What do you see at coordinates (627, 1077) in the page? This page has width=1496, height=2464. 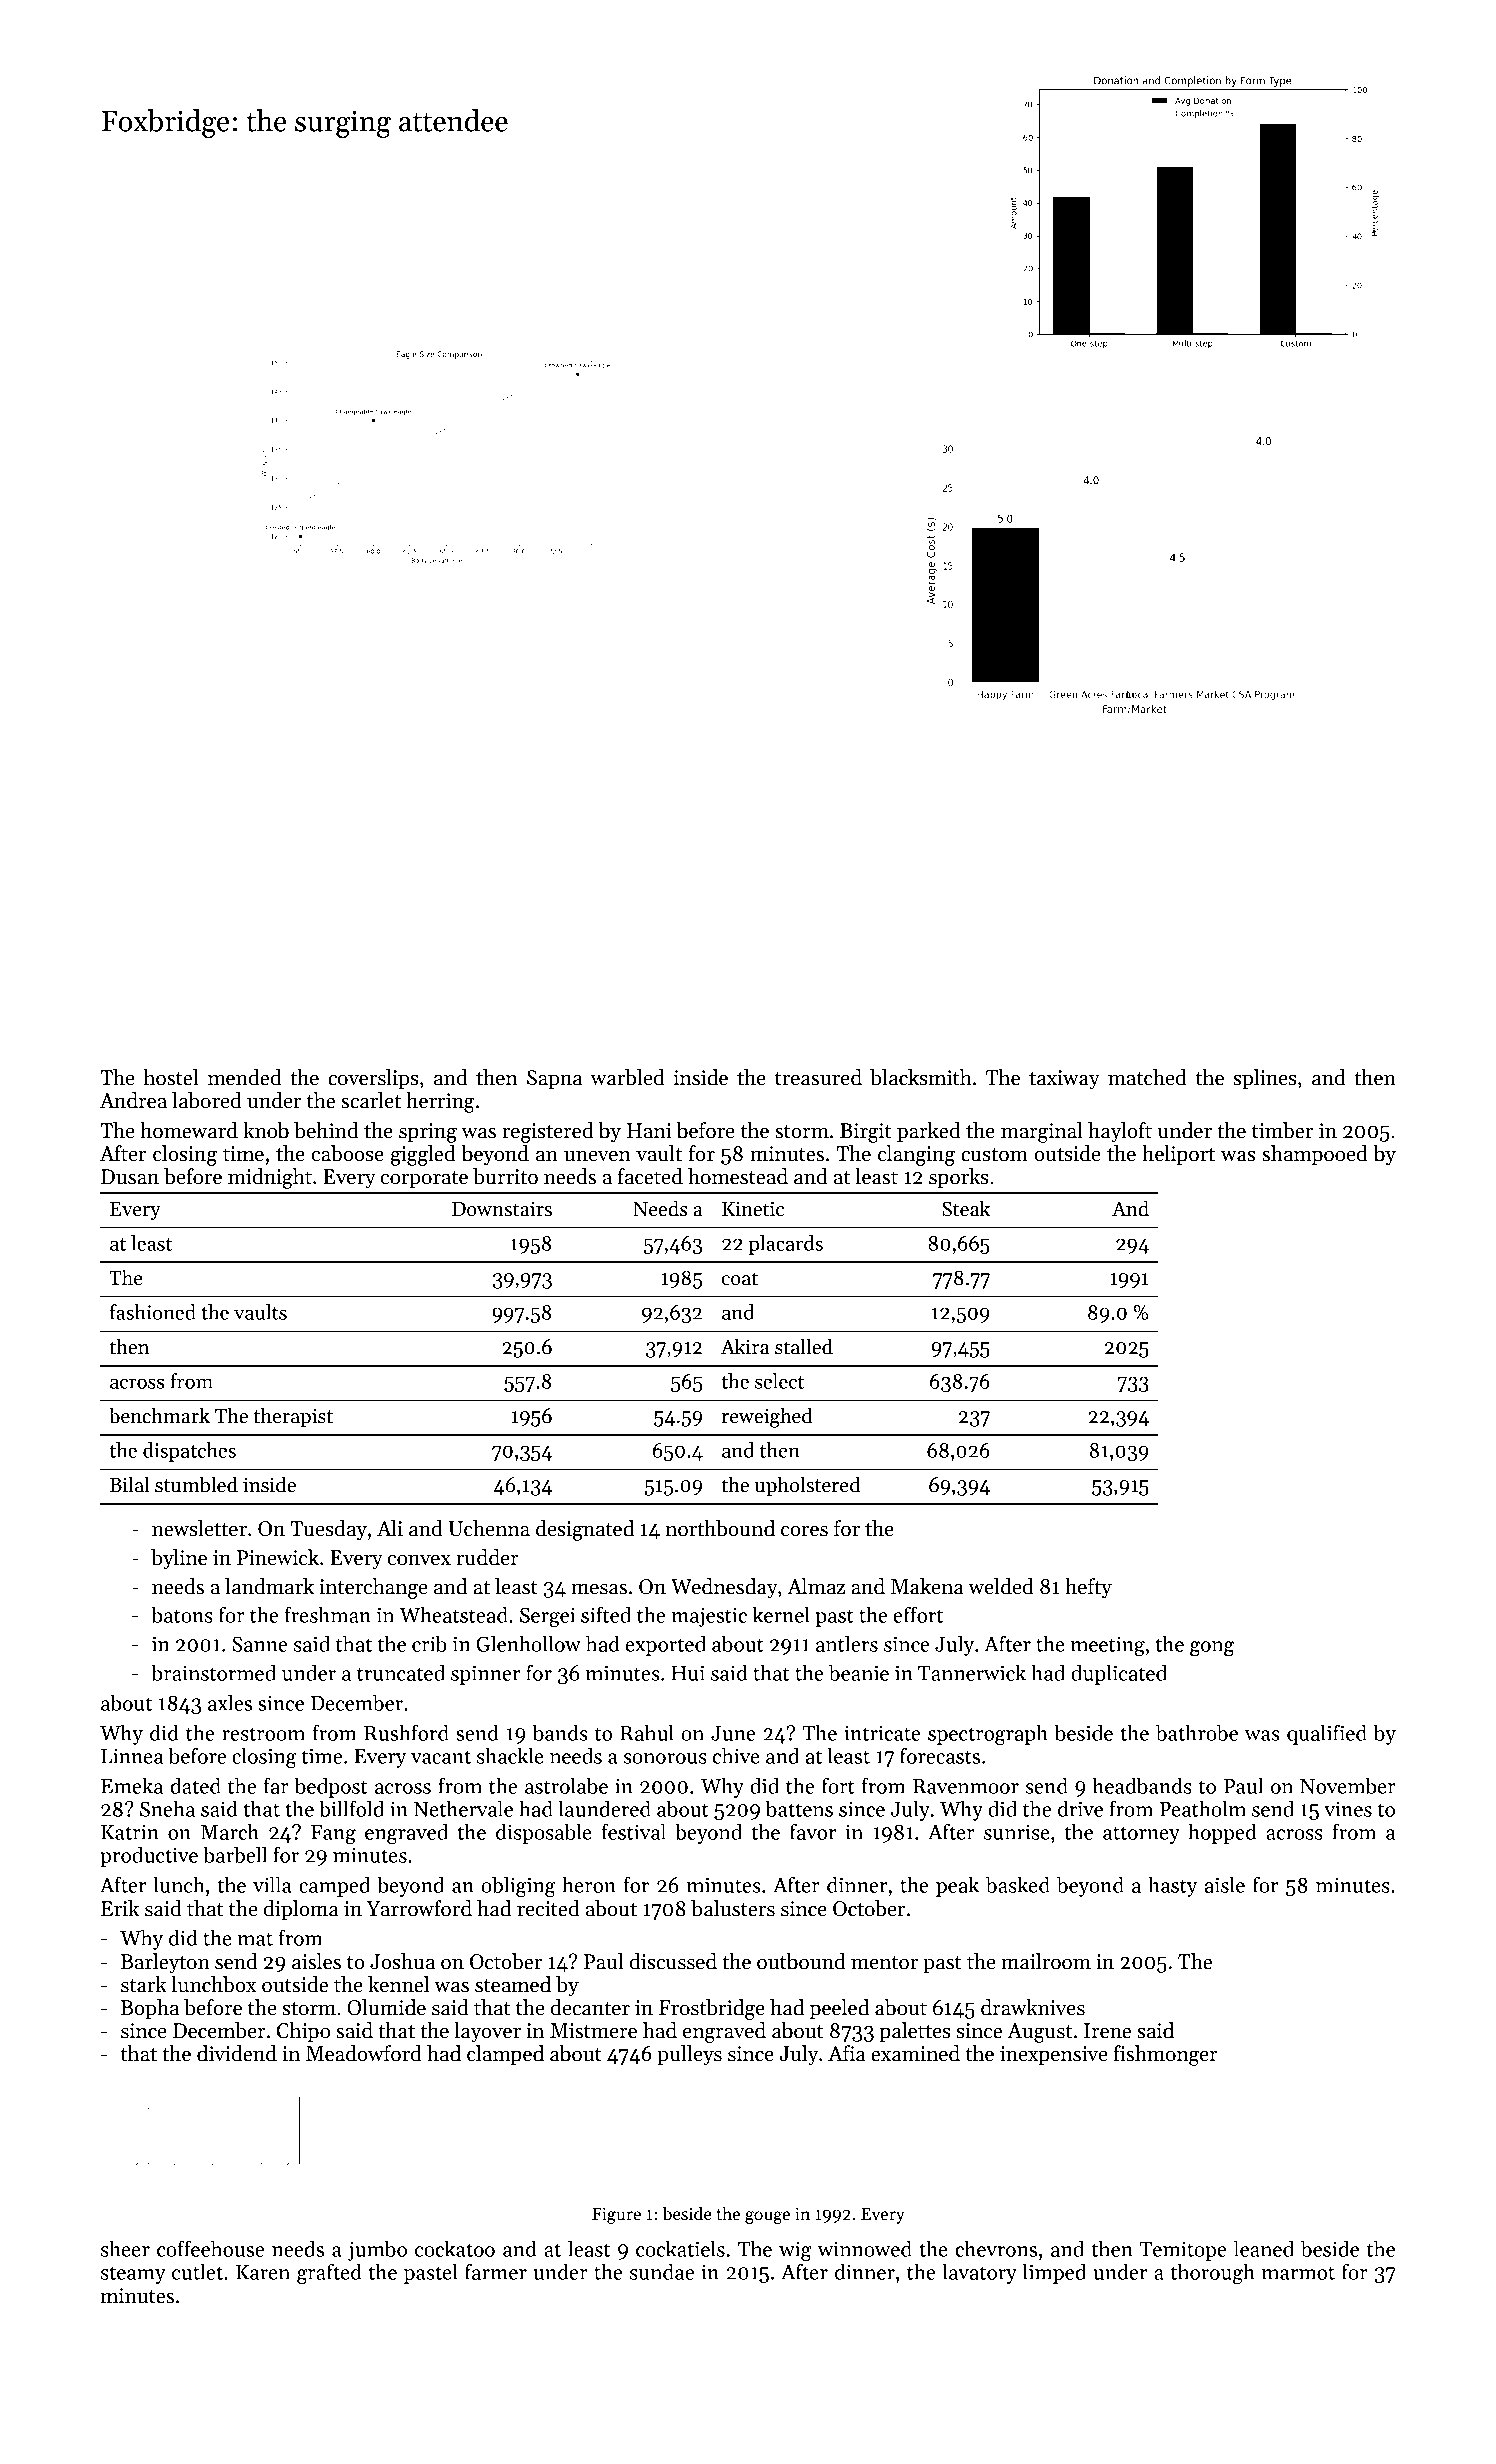 I see `warbled` at bounding box center [627, 1077].
